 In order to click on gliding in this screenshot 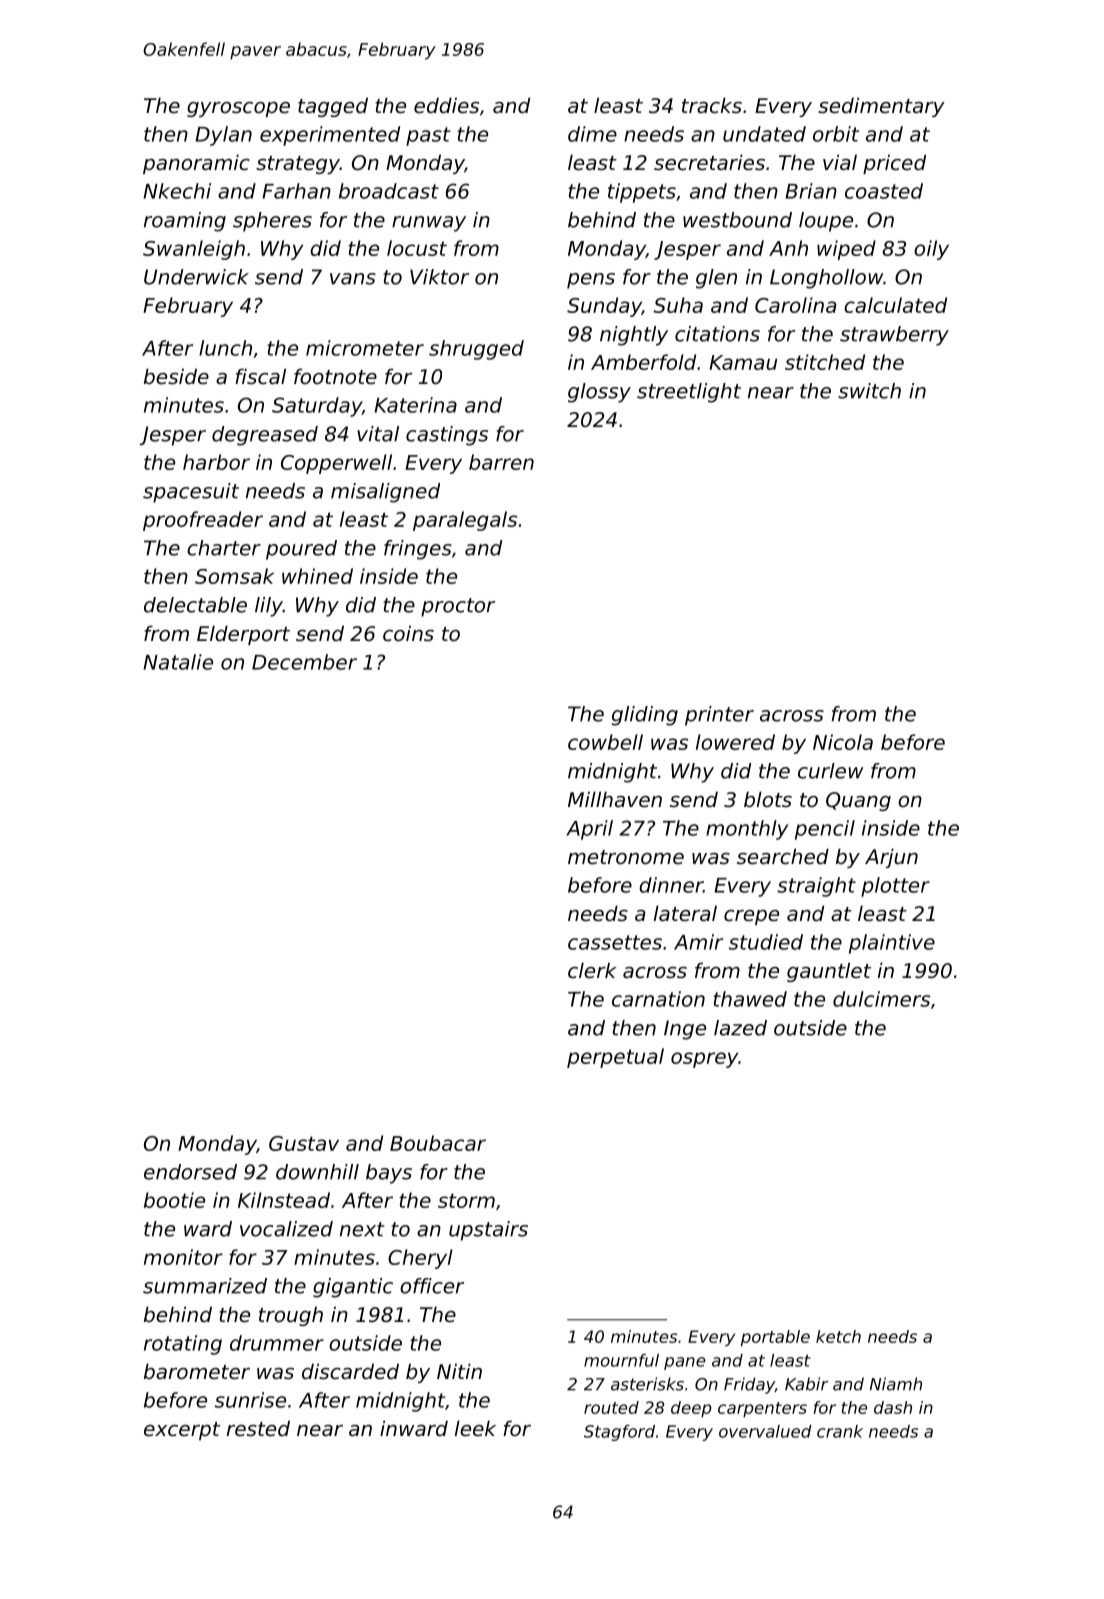, I will do `click(644, 716)`.
